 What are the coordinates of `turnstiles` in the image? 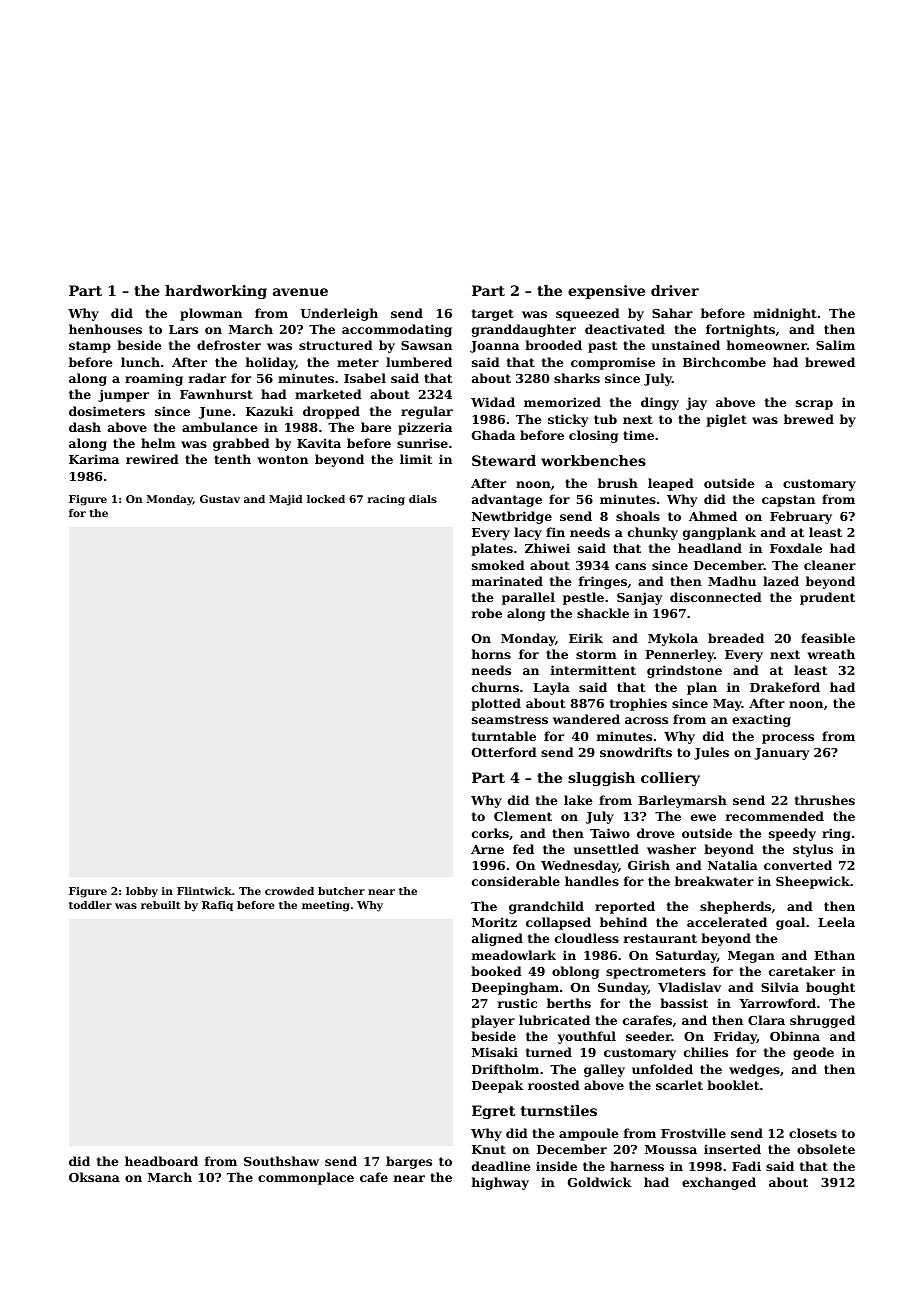 It's located at (559, 1110).
